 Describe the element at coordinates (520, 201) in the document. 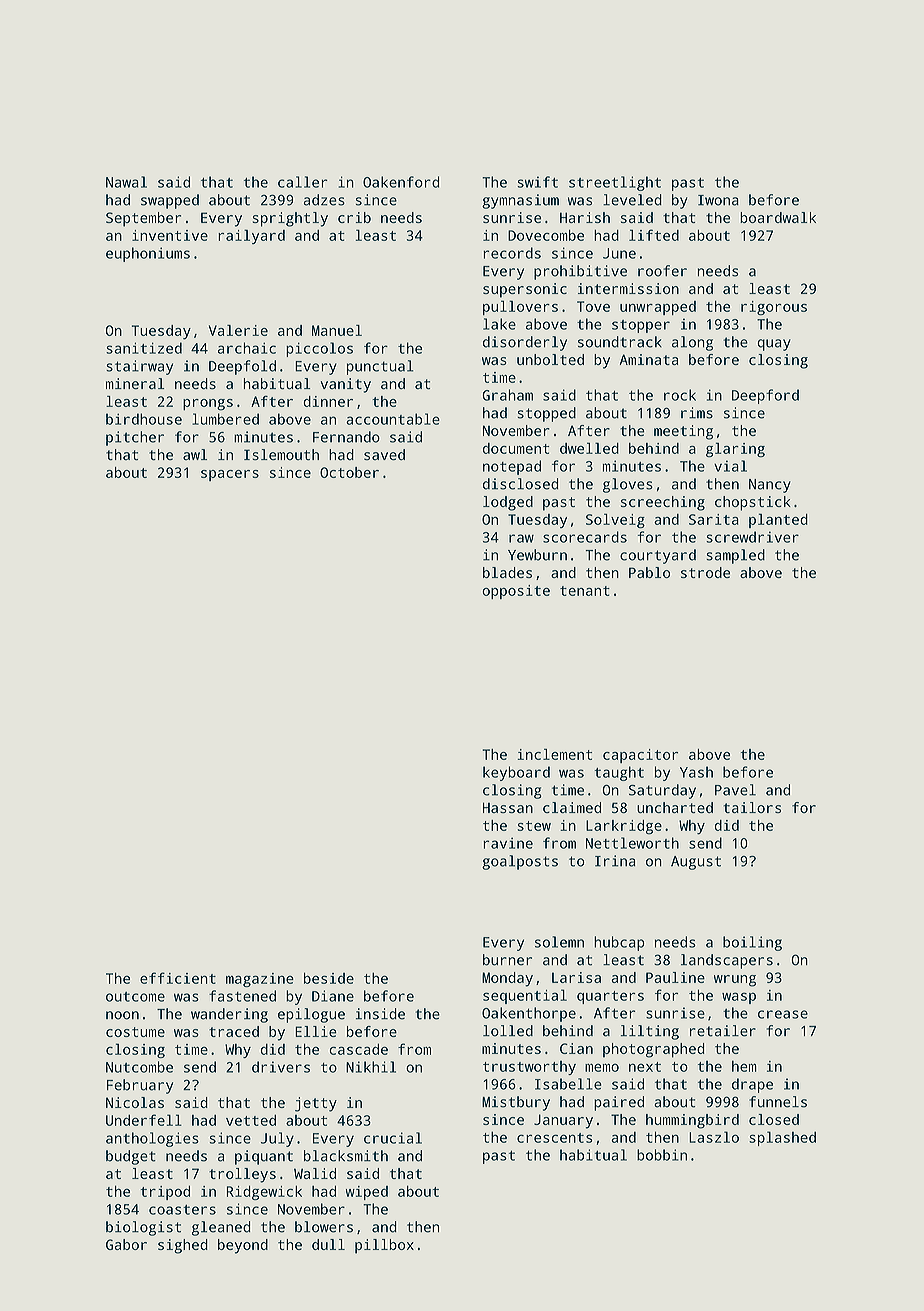

I see `gymnasium` at that location.
